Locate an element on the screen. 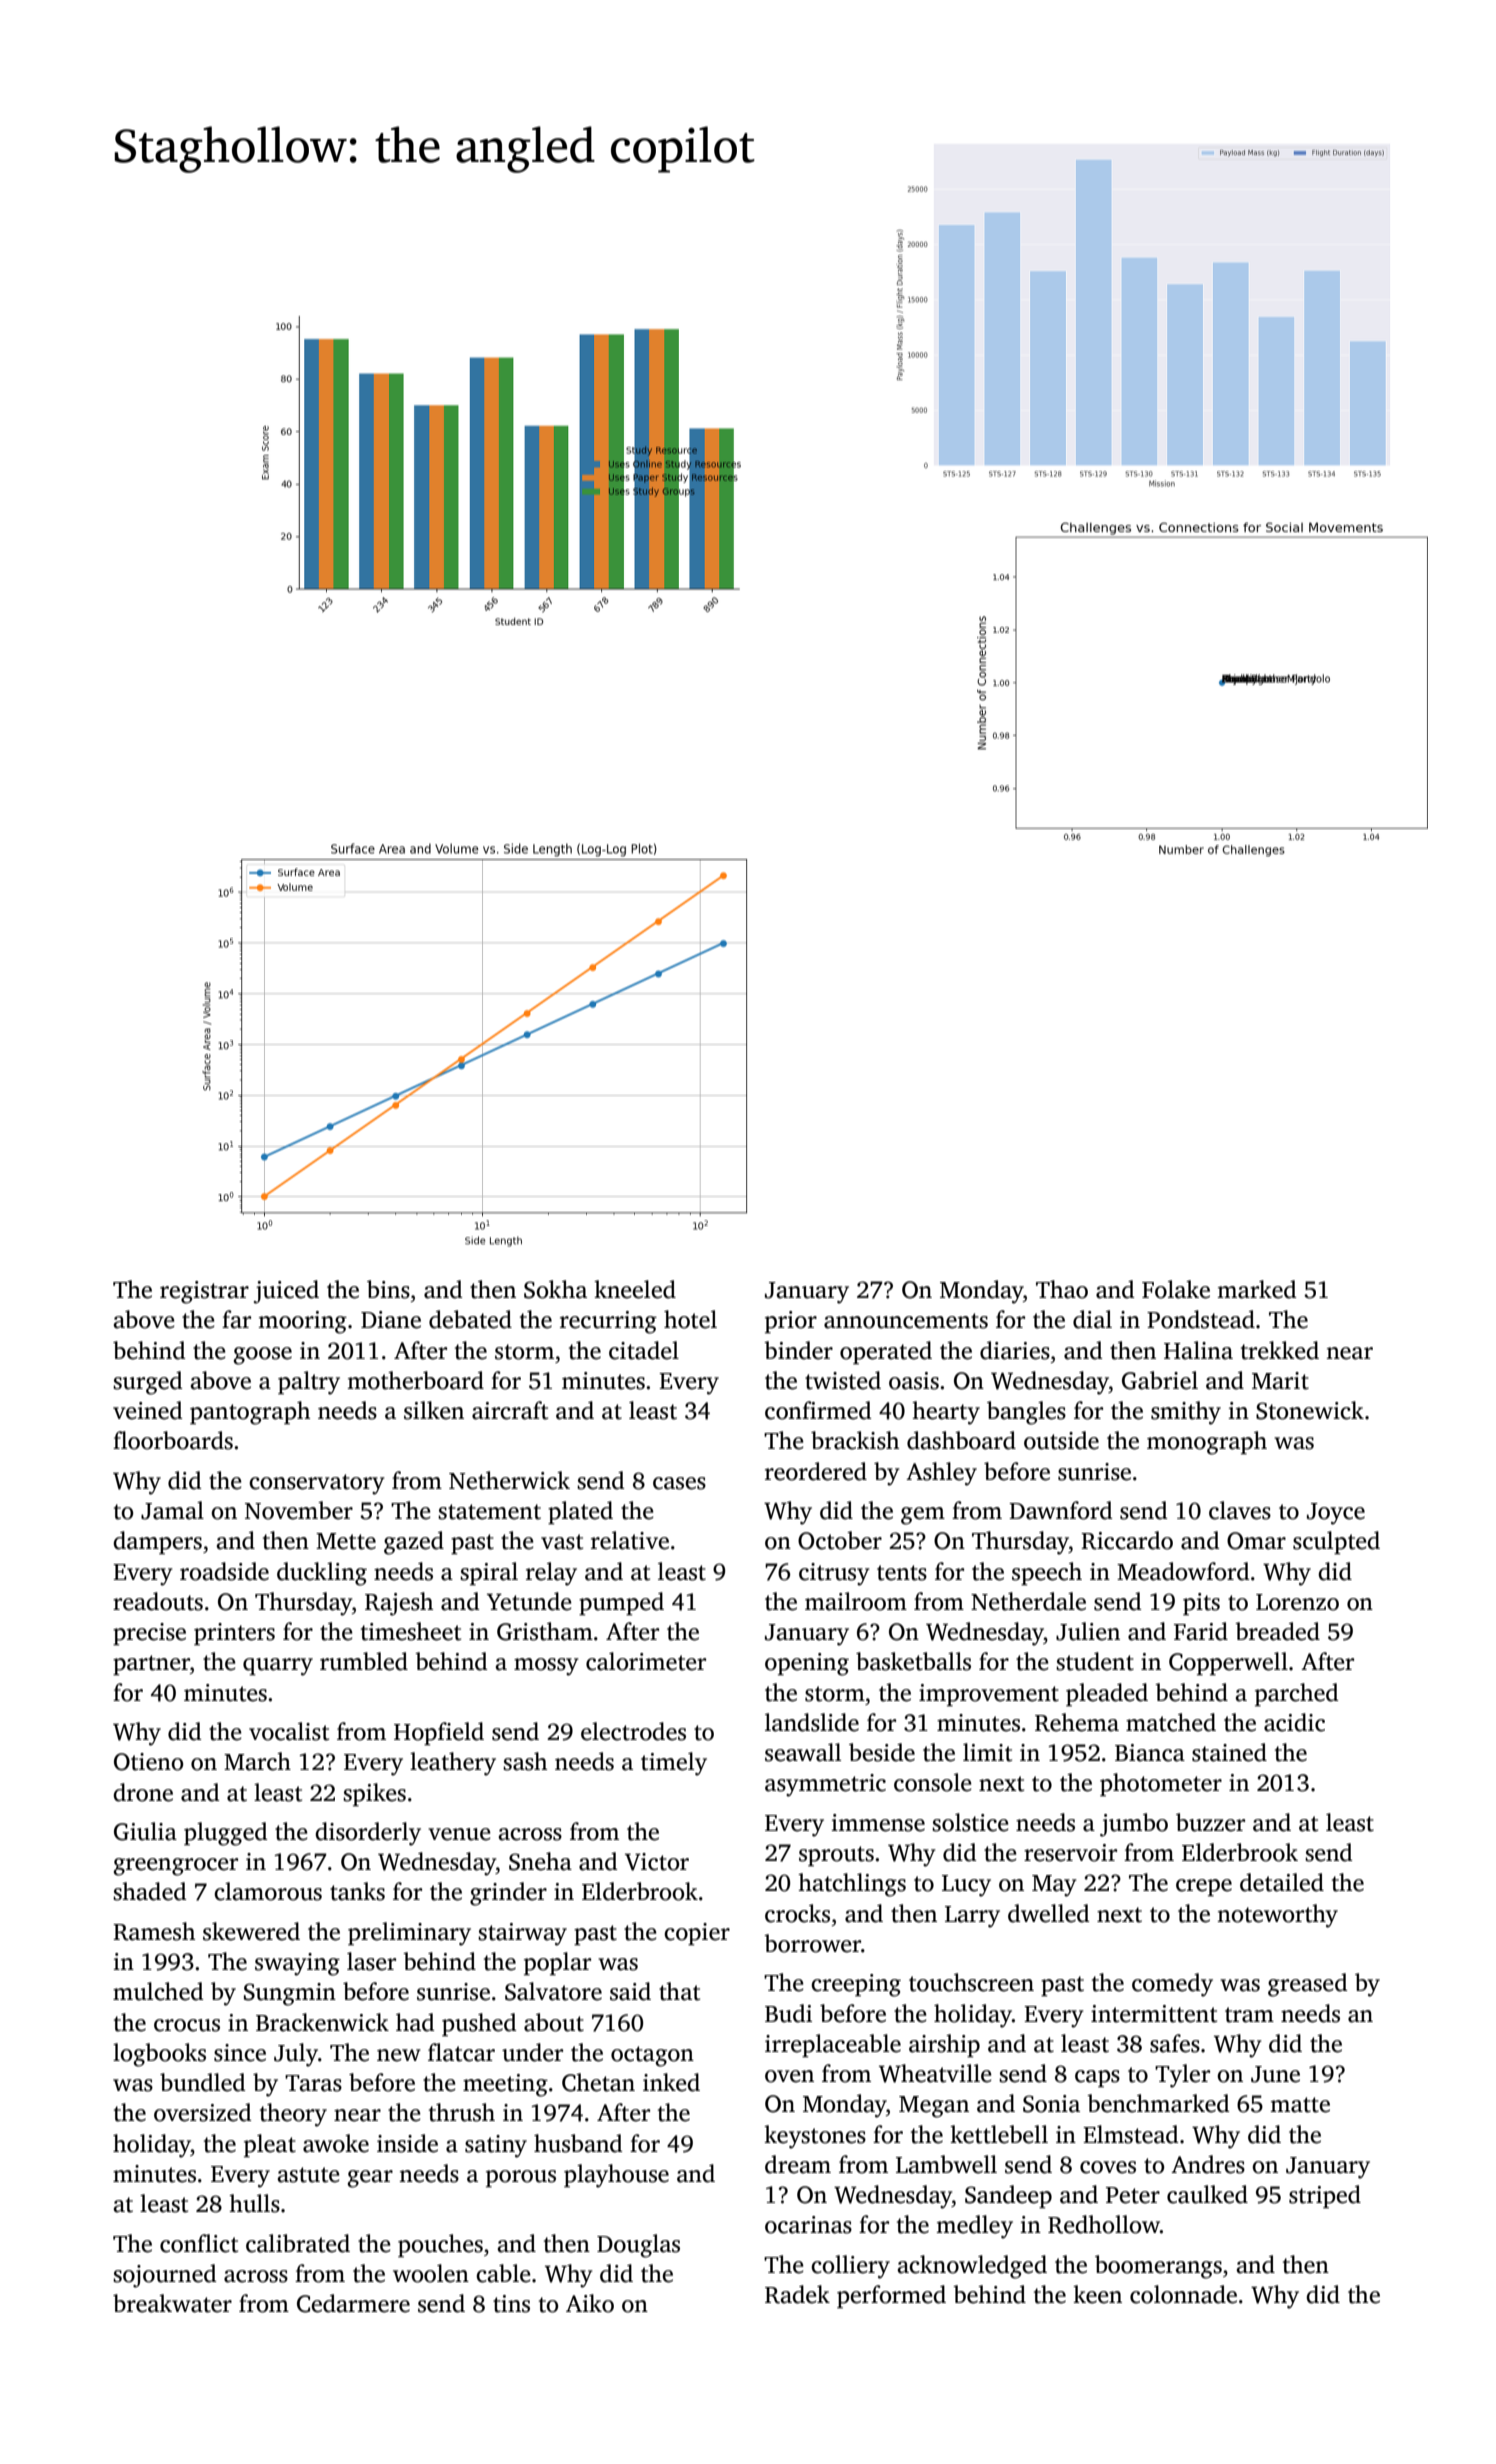 This screenshot has width=1496, height=2464. readouts is located at coordinates (158, 1601).
